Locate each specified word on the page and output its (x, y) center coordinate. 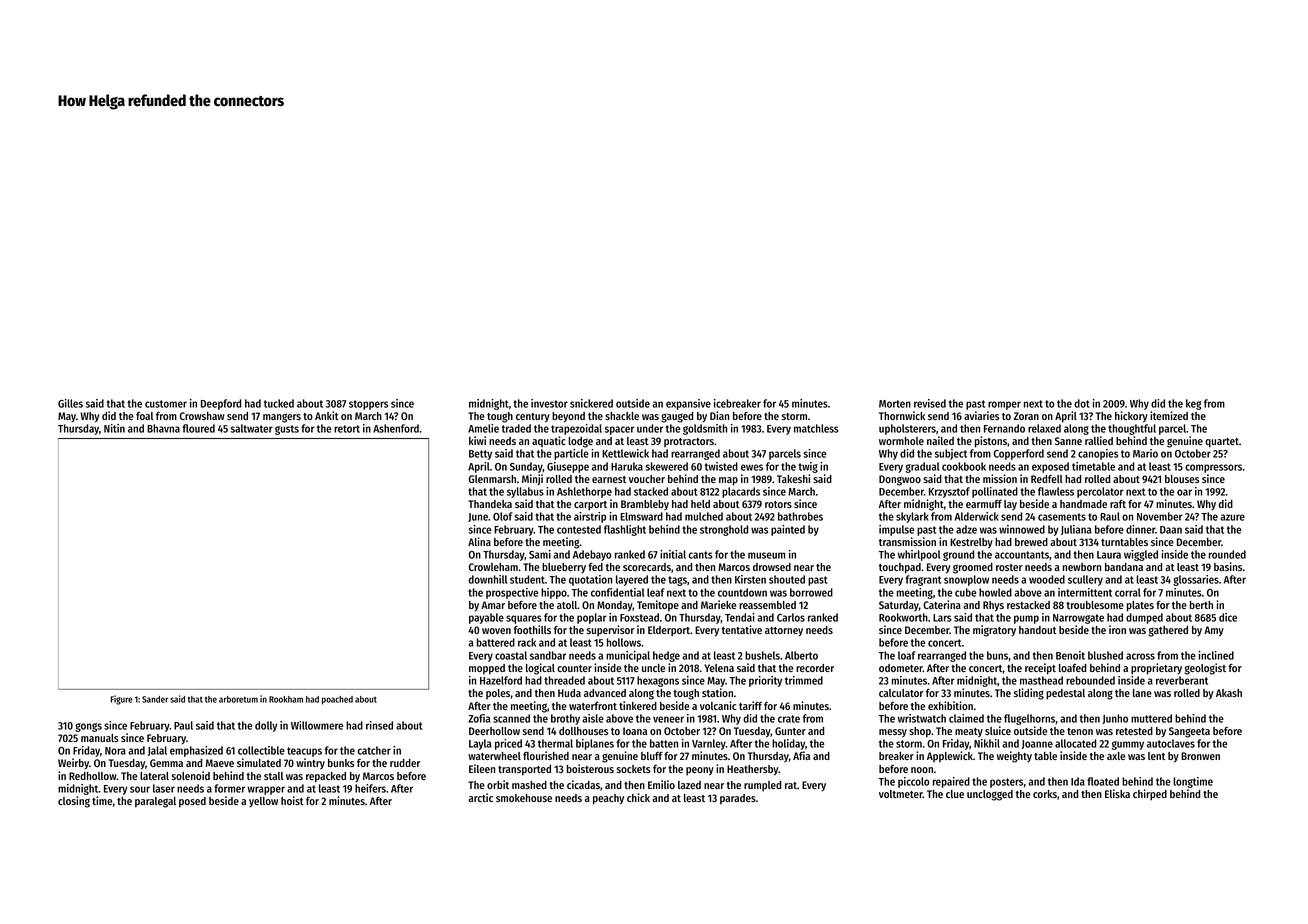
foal (144, 416)
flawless (1056, 491)
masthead (1041, 680)
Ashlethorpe (584, 492)
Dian (719, 415)
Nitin (114, 428)
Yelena (719, 668)
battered (496, 642)
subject (951, 454)
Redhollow (93, 776)
